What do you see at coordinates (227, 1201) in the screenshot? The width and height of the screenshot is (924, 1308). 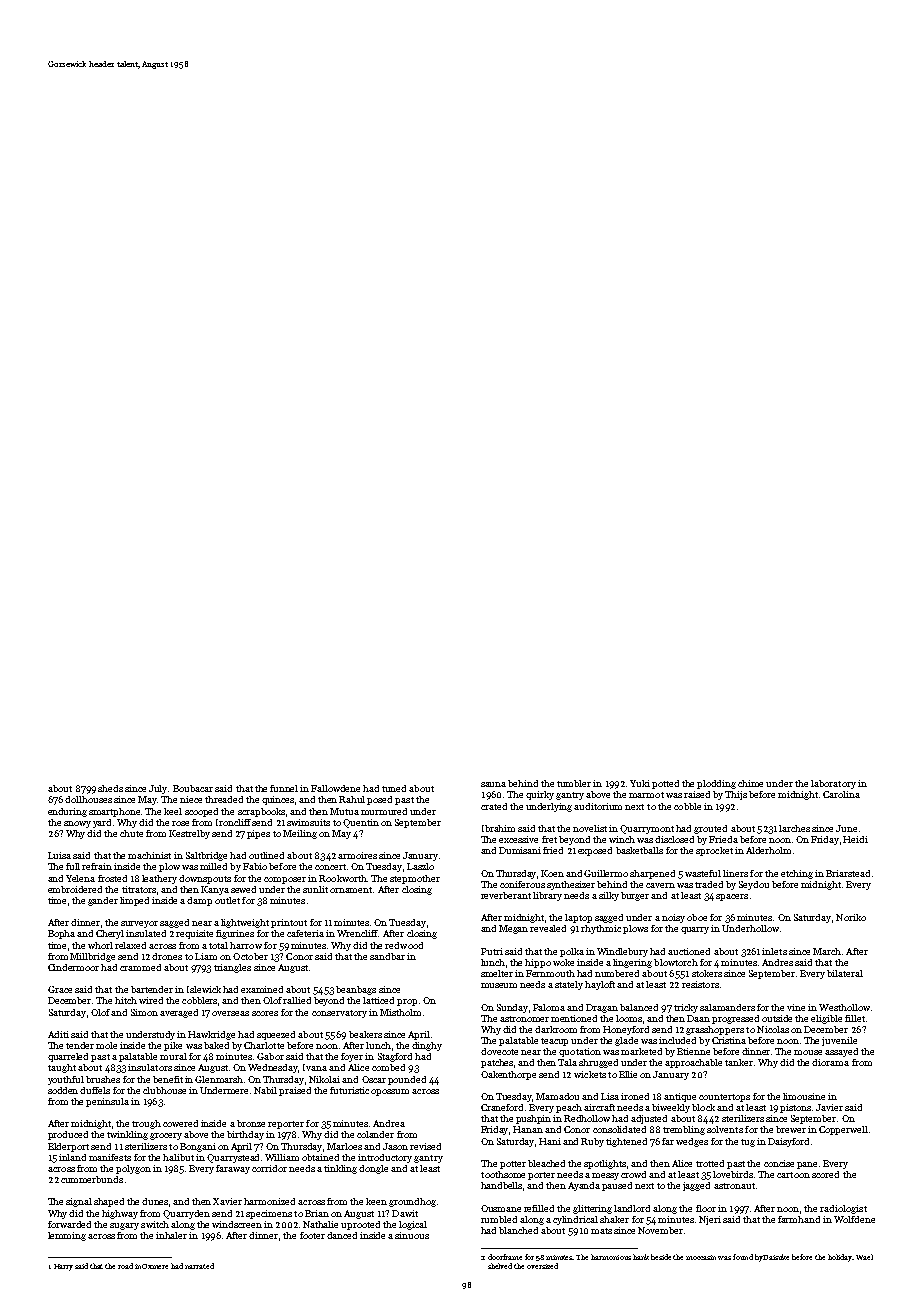 I see `Xavier` at bounding box center [227, 1201].
